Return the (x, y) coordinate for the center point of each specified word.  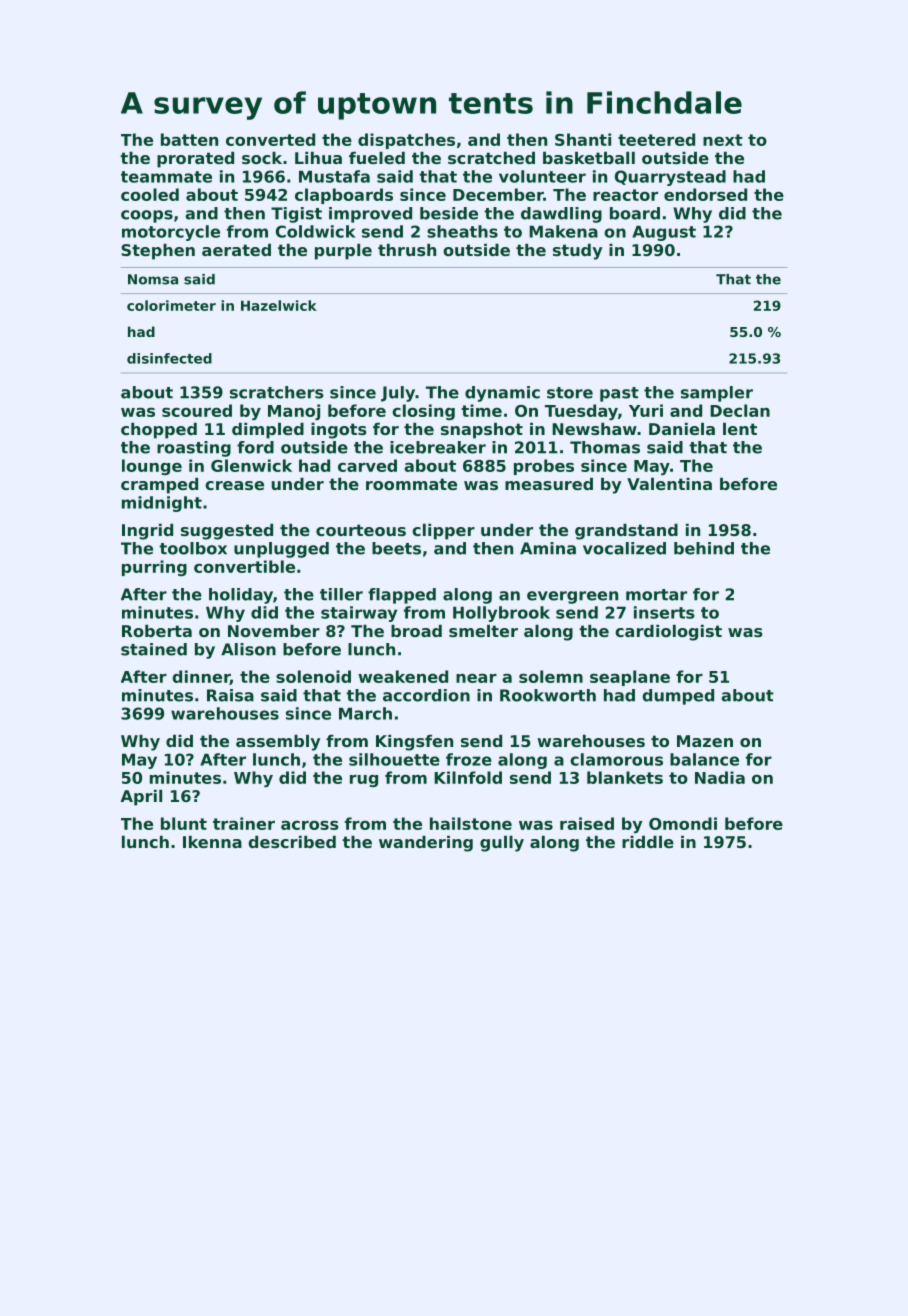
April (141, 798)
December (498, 194)
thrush (407, 250)
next (723, 140)
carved (367, 465)
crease (234, 485)
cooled (150, 194)
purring (154, 568)
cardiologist (668, 633)
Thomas (605, 447)
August (664, 233)
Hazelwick (279, 305)
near (476, 678)
